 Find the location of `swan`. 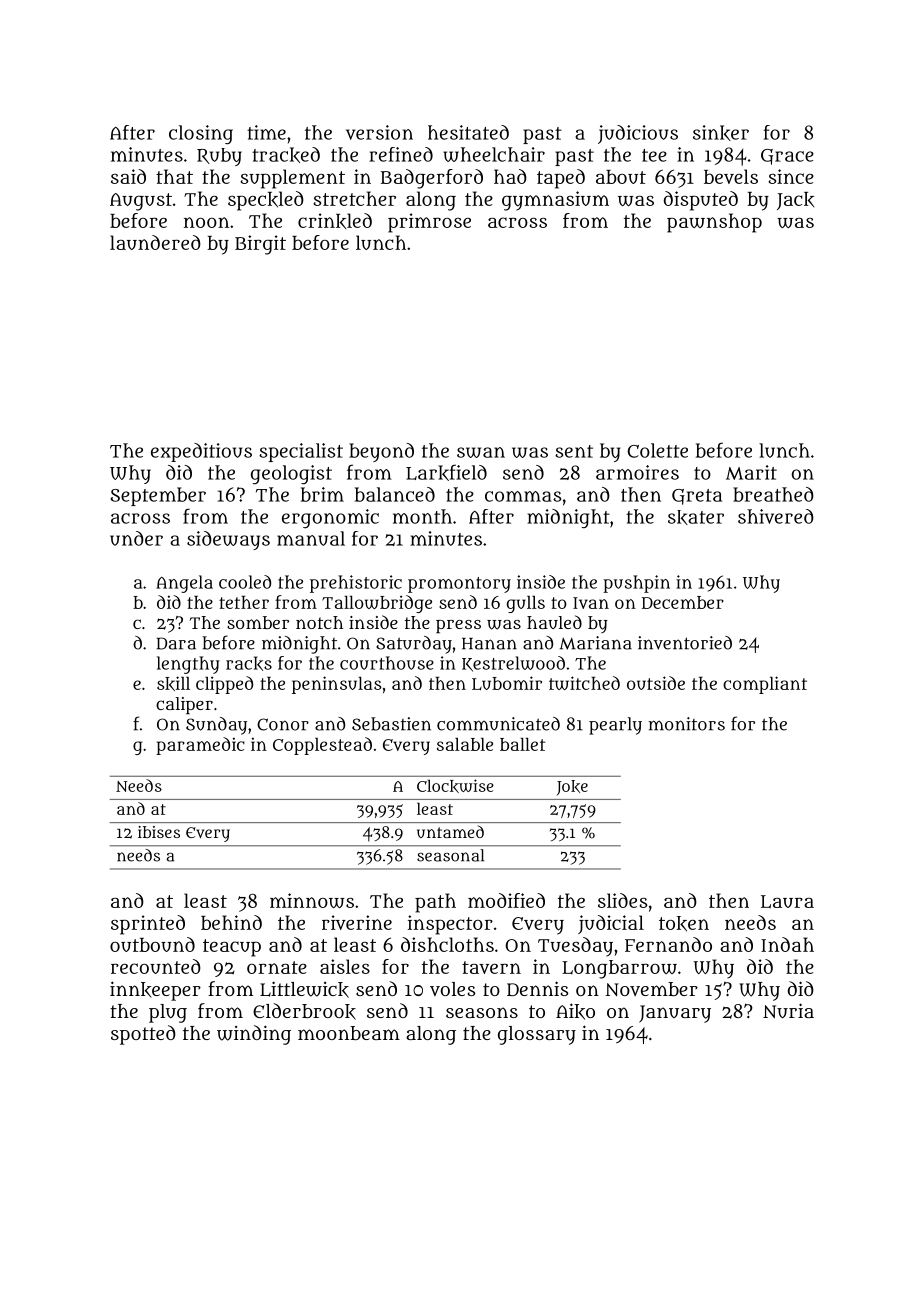

swan is located at coordinates (481, 452).
